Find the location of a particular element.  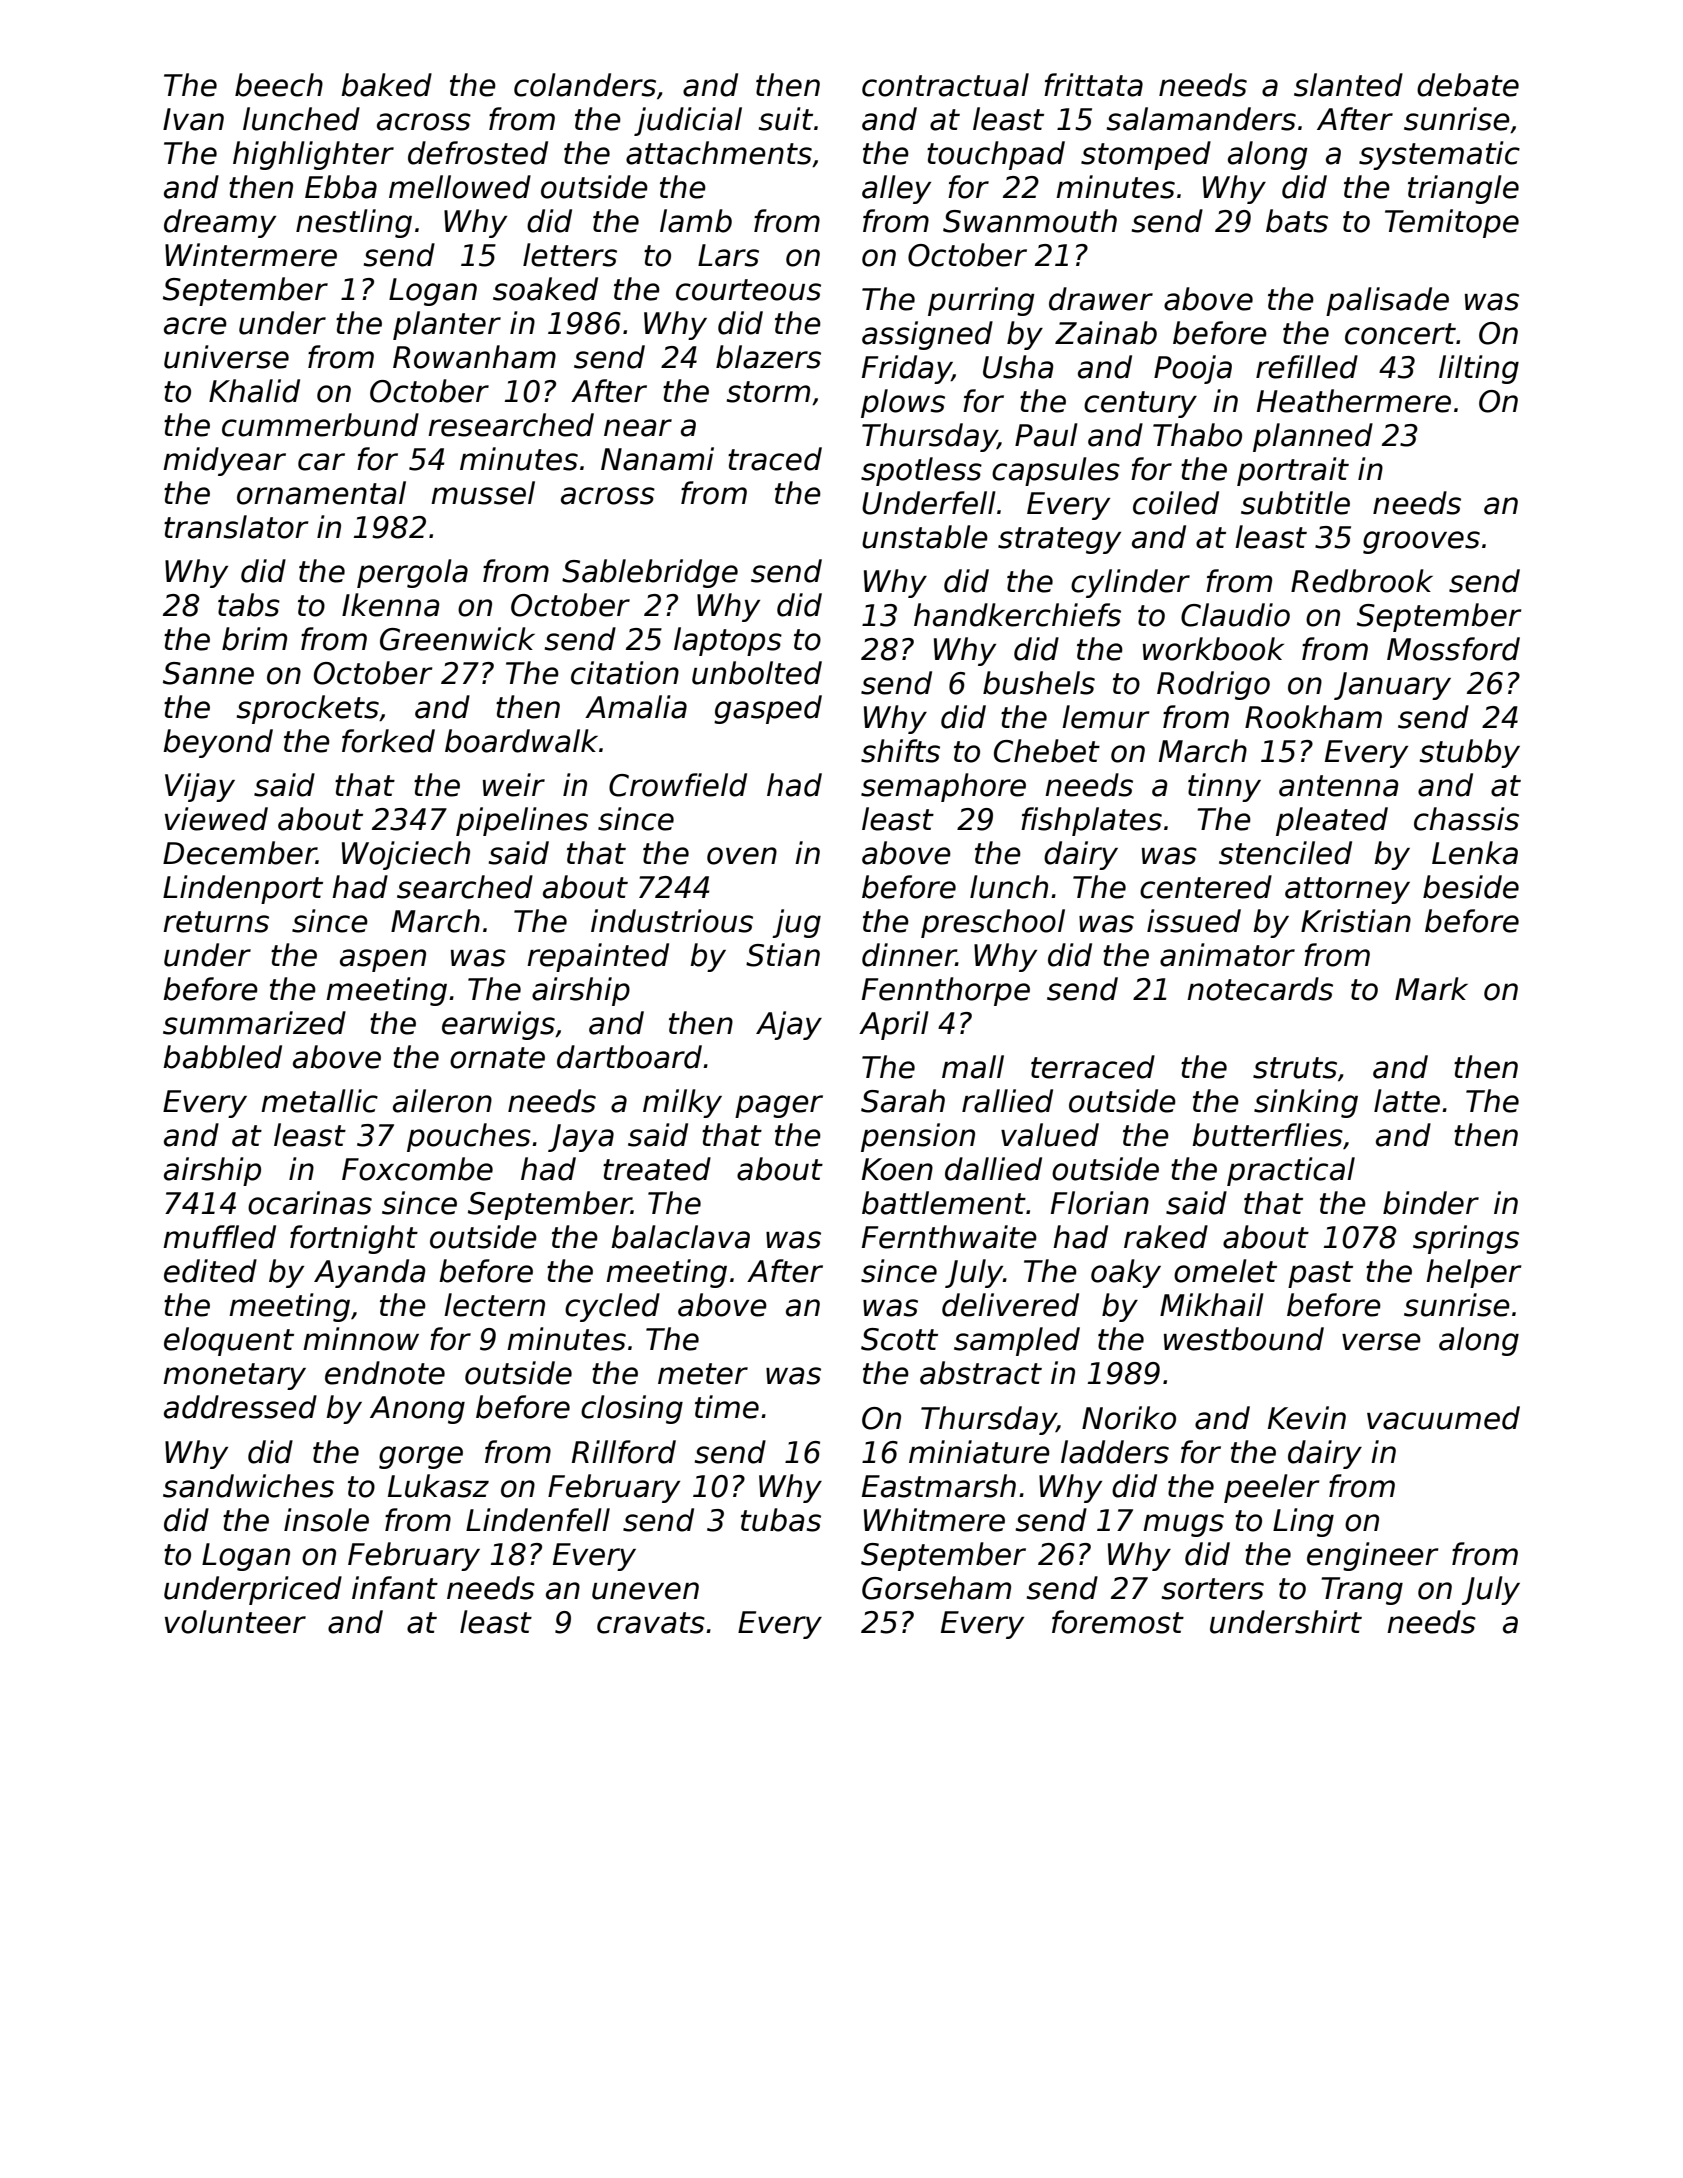

suit is located at coordinates (786, 119).
